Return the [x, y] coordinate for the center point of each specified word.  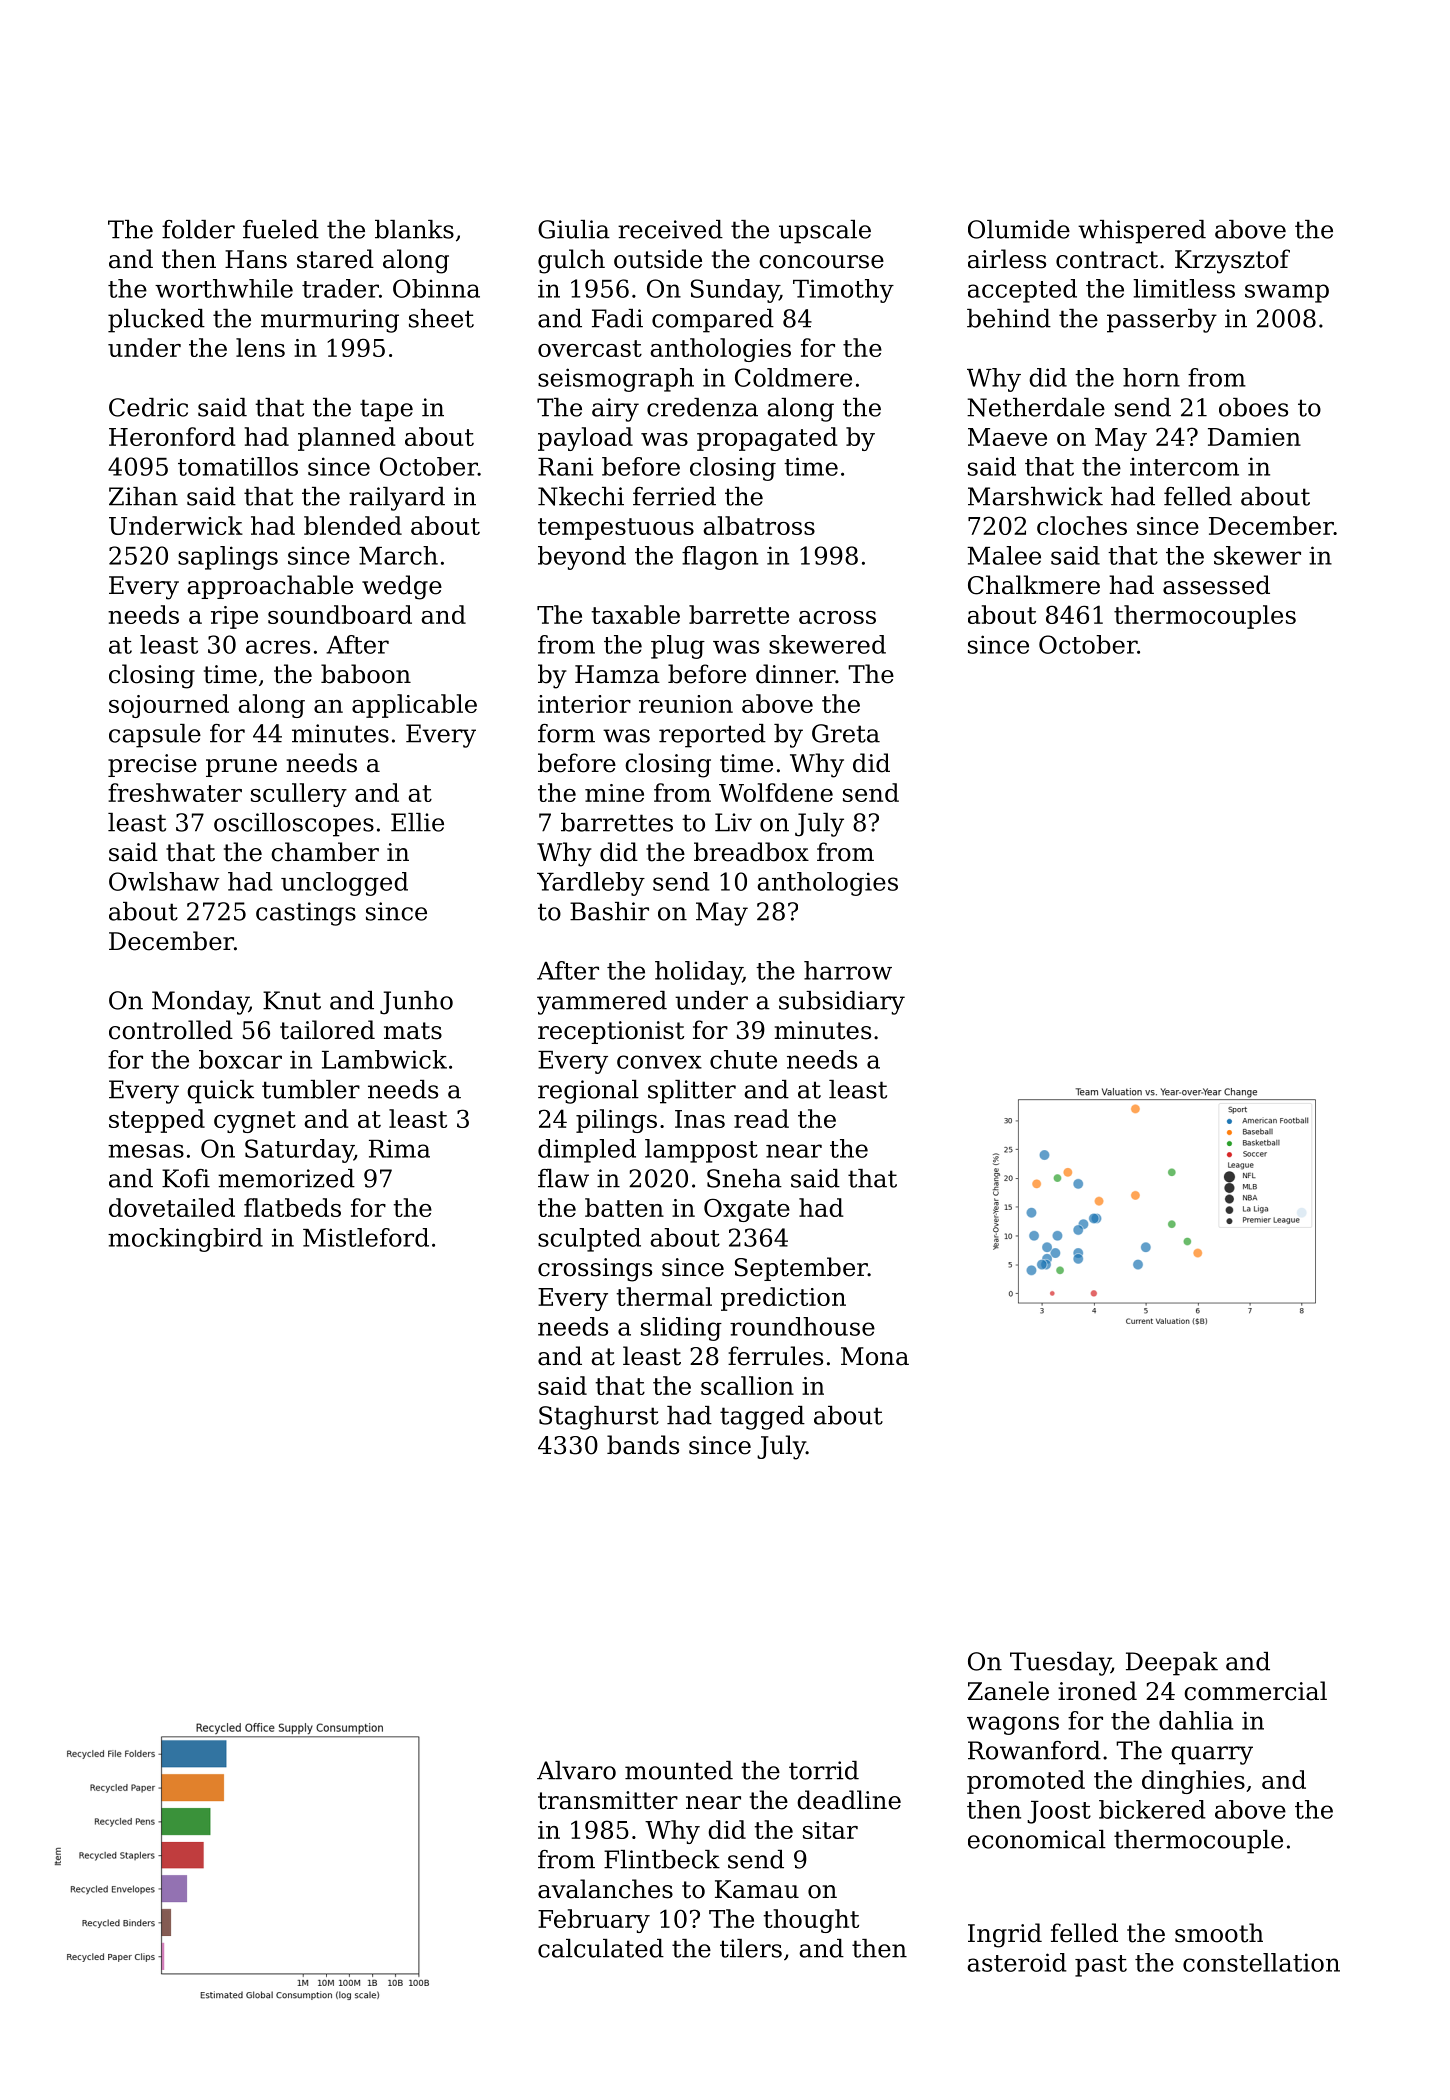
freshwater [175, 792]
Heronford [172, 436]
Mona [875, 1356]
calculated [601, 1948]
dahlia [1196, 1720]
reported [712, 736]
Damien [1254, 437]
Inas [700, 1119]
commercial [1255, 1691]
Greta [846, 733]
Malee [1004, 555]
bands [643, 1445]
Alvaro [576, 1770]
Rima [399, 1148]
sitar [830, 1830]
